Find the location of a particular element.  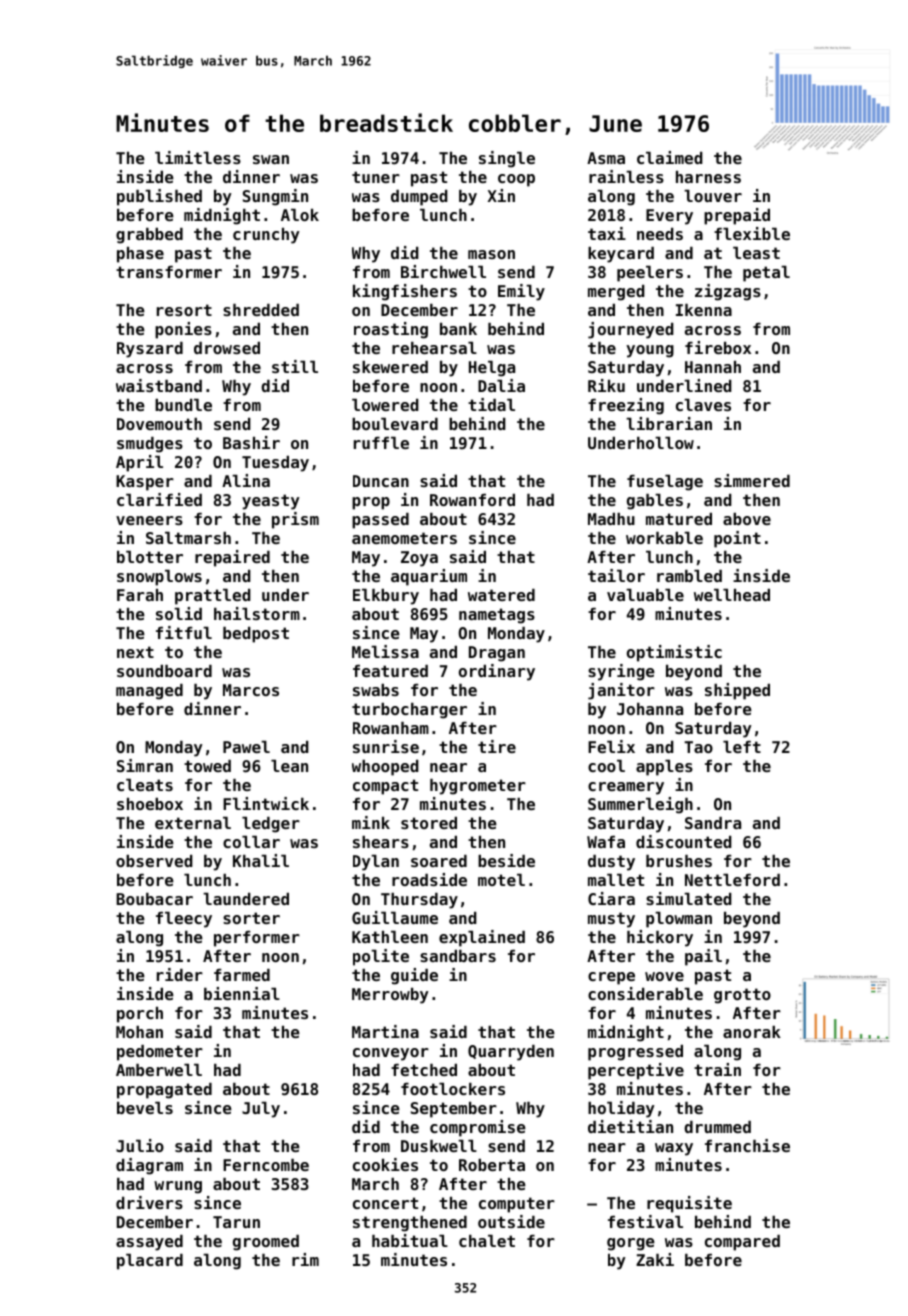

Kasper is located at coordinates (145, 483).
